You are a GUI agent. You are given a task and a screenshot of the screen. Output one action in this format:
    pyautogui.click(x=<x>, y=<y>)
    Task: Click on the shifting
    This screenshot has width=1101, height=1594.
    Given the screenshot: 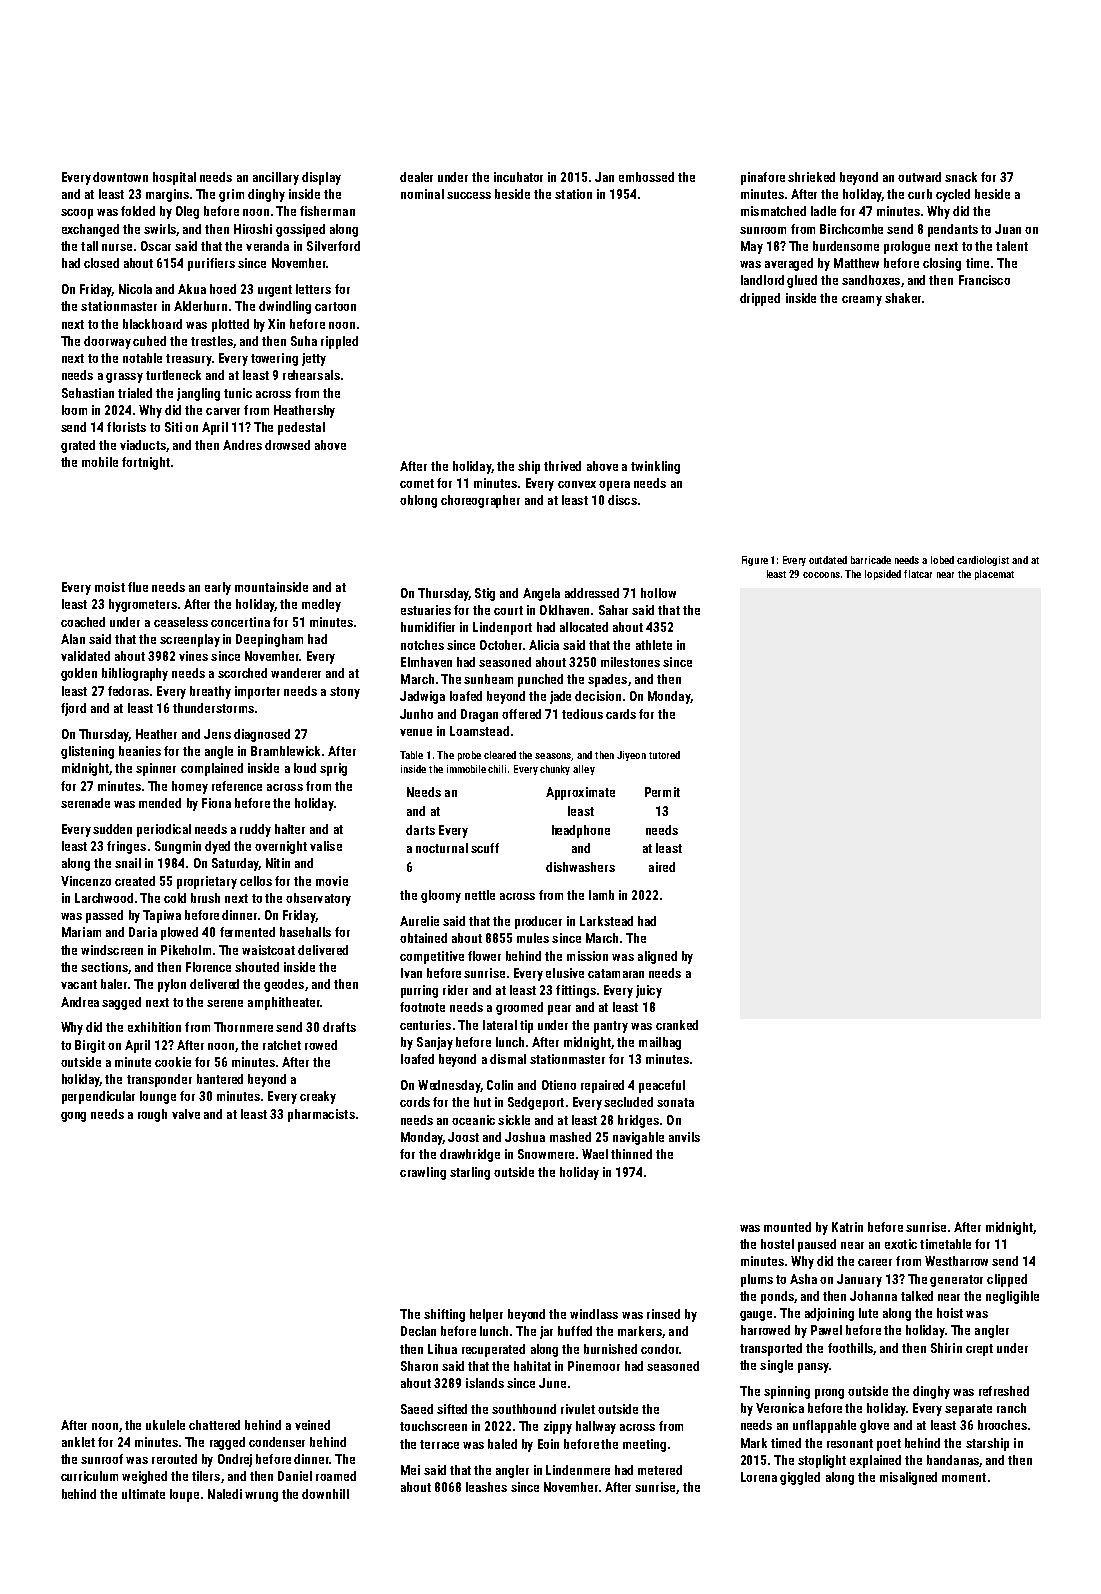 What is the action you would take?
    pyautogui.click(x=444, y=1315)
